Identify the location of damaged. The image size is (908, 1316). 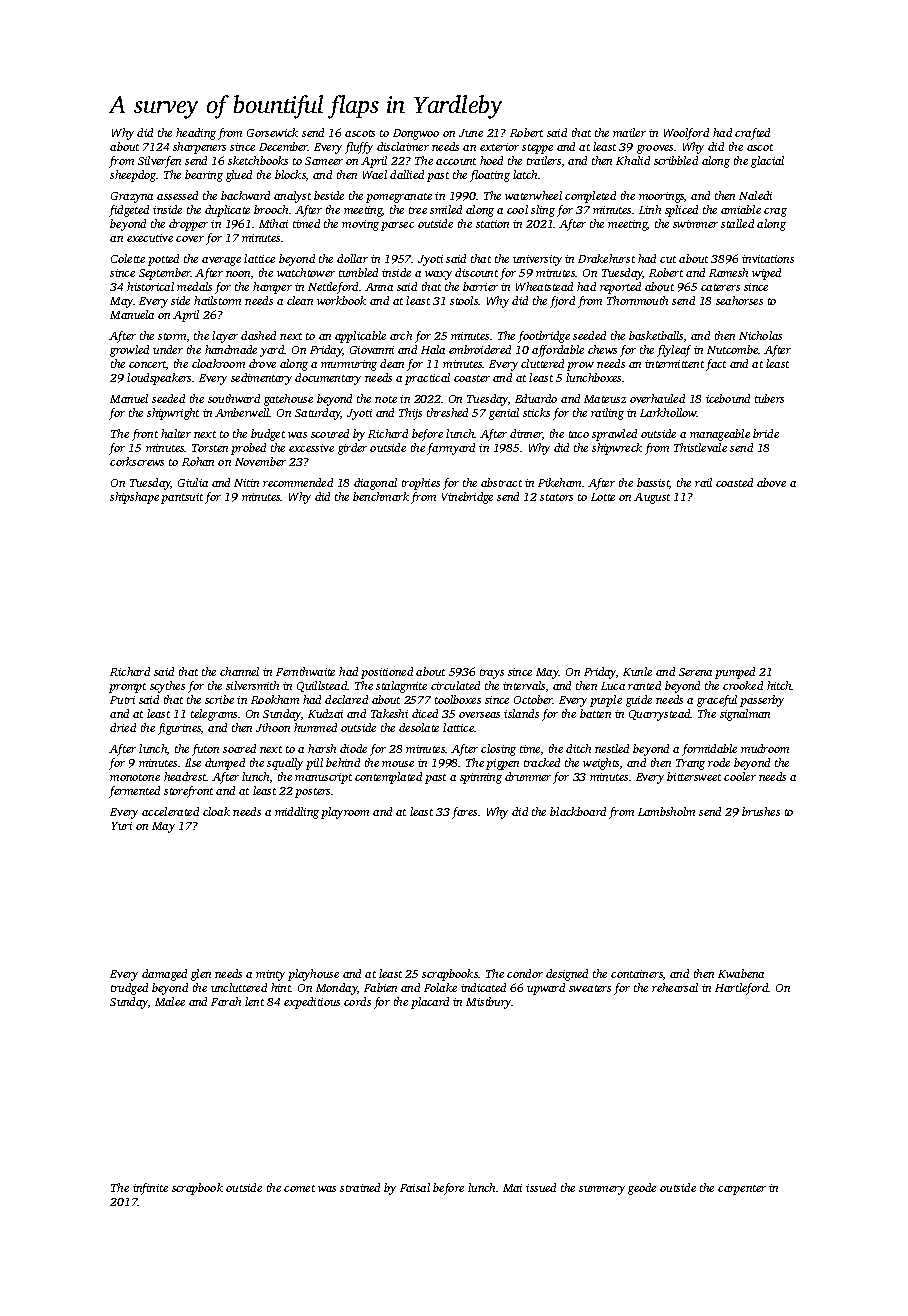
(164, 975).
